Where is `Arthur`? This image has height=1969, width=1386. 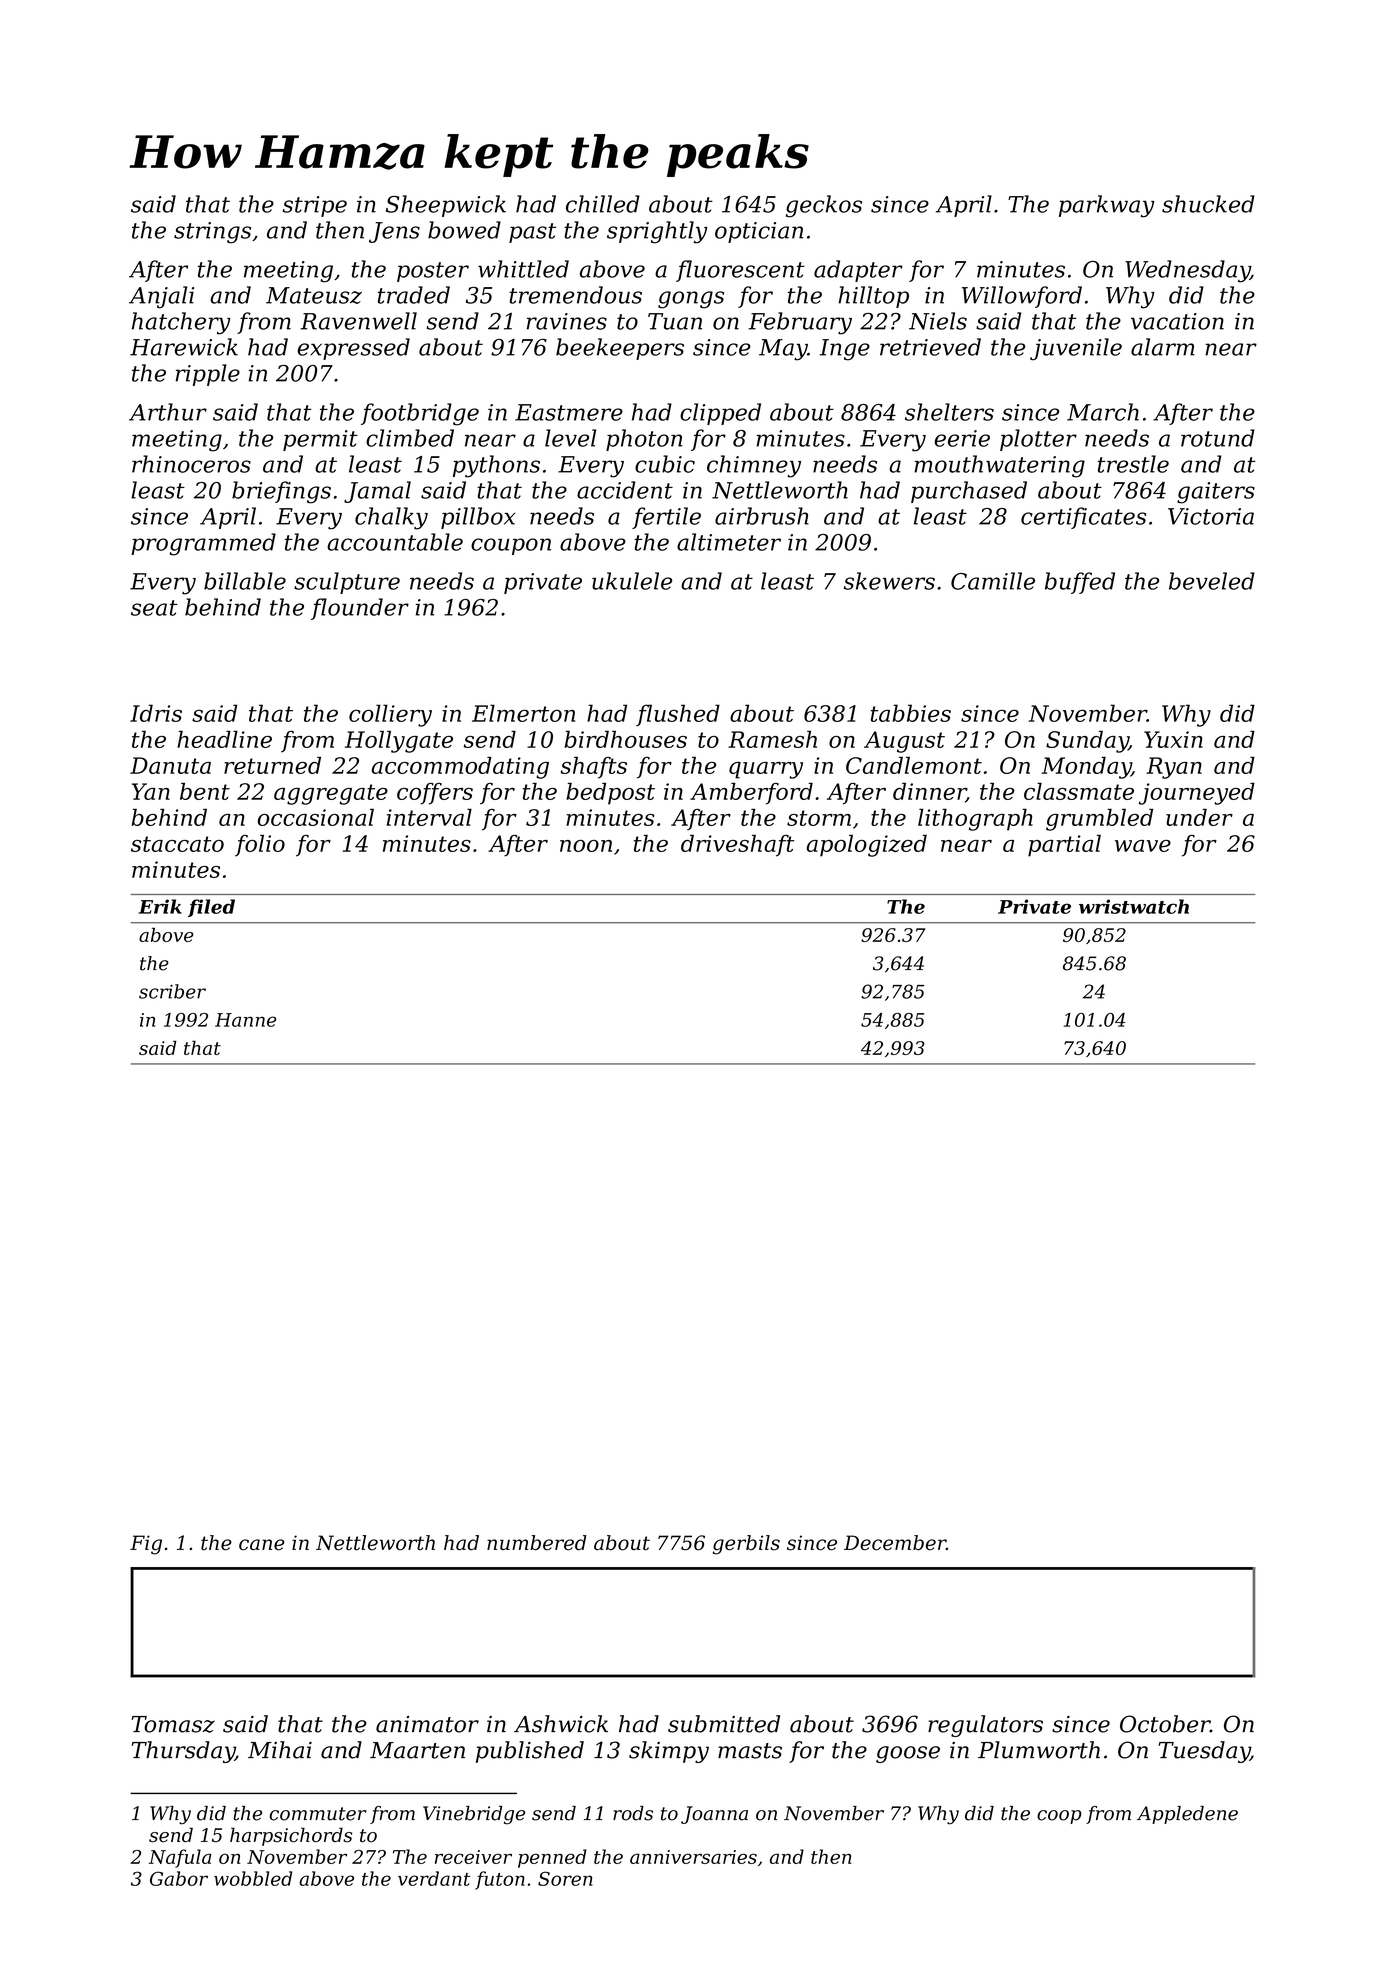 Arthur is located at coordinates (168, 412).
